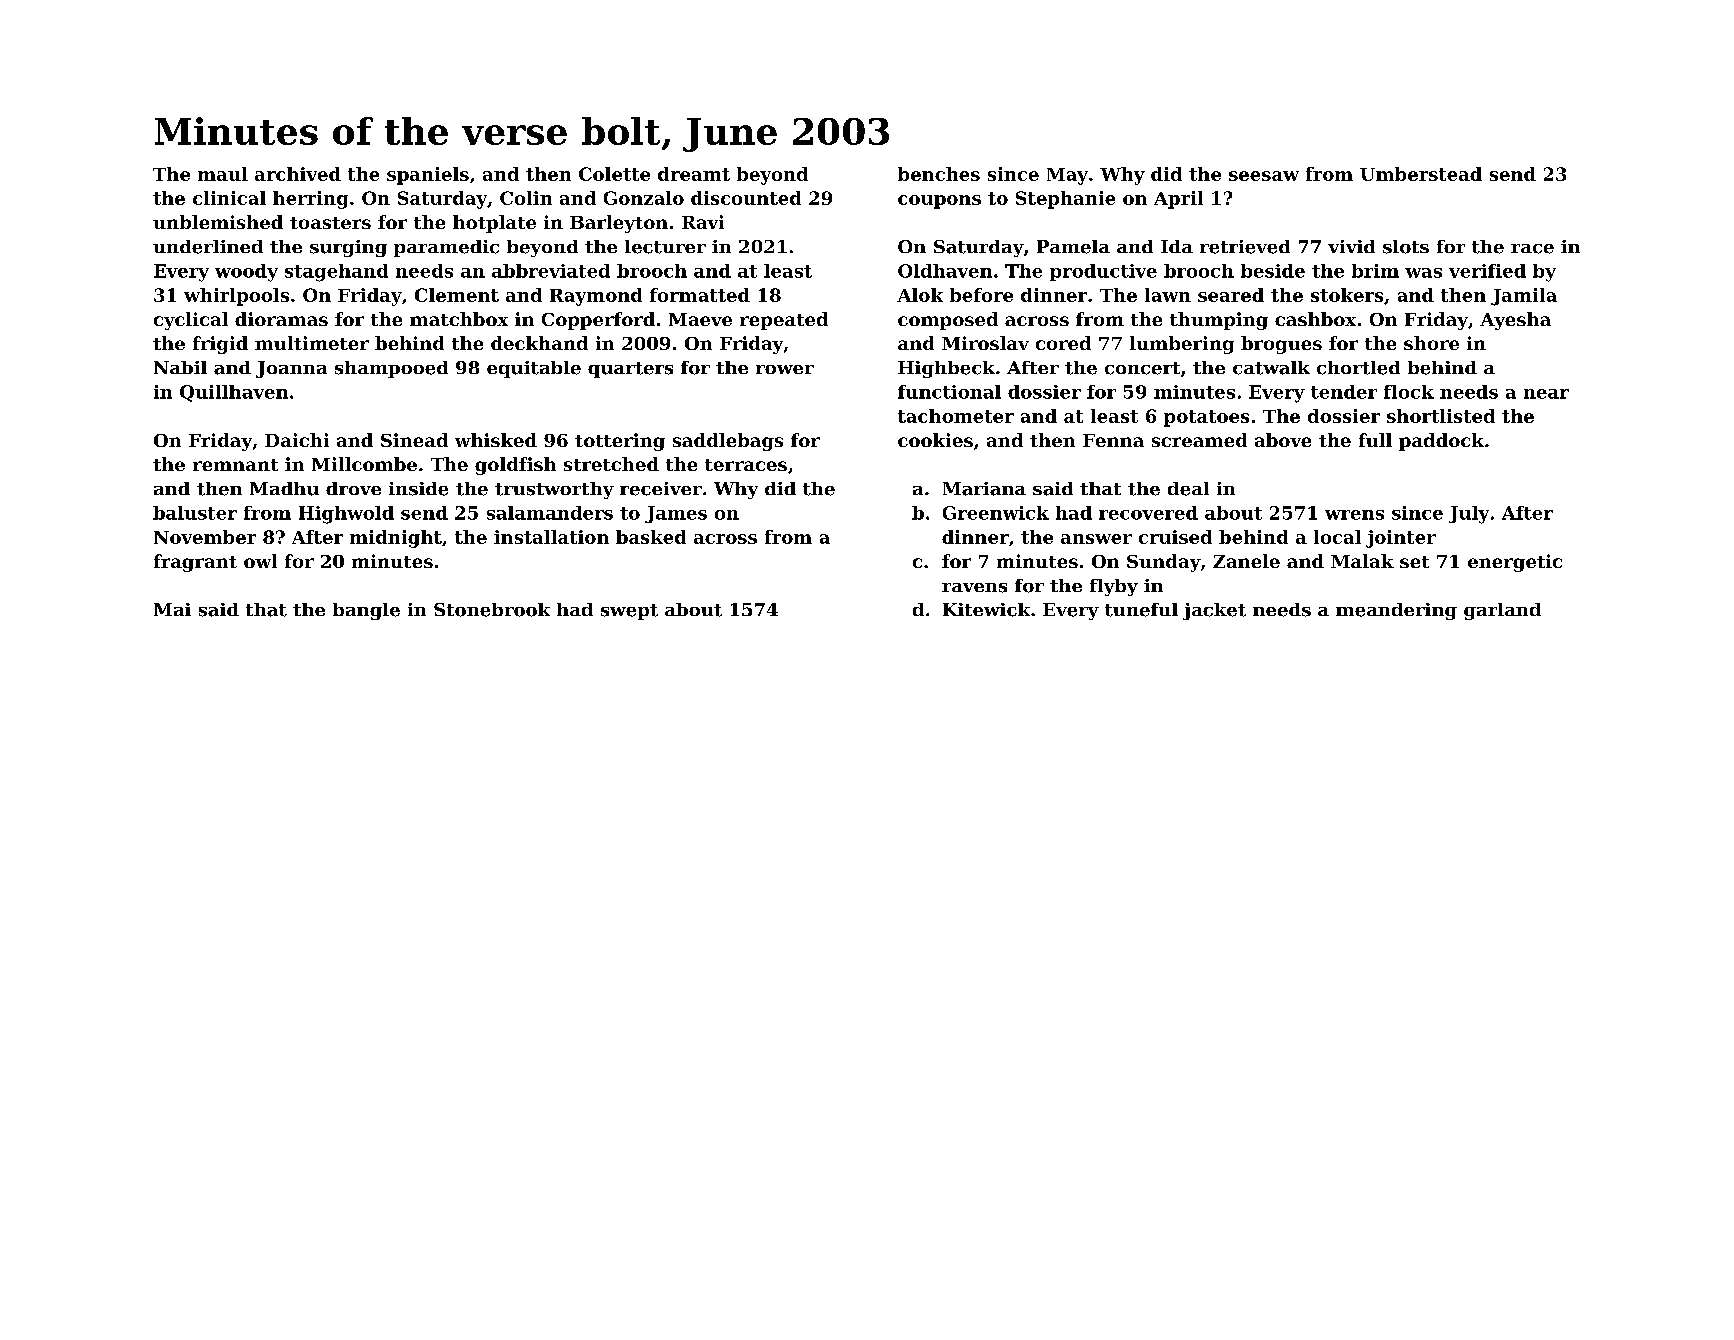  Describe the element at coordinates (218, 222) in the screenshot. I see `unblemished` at that location.
